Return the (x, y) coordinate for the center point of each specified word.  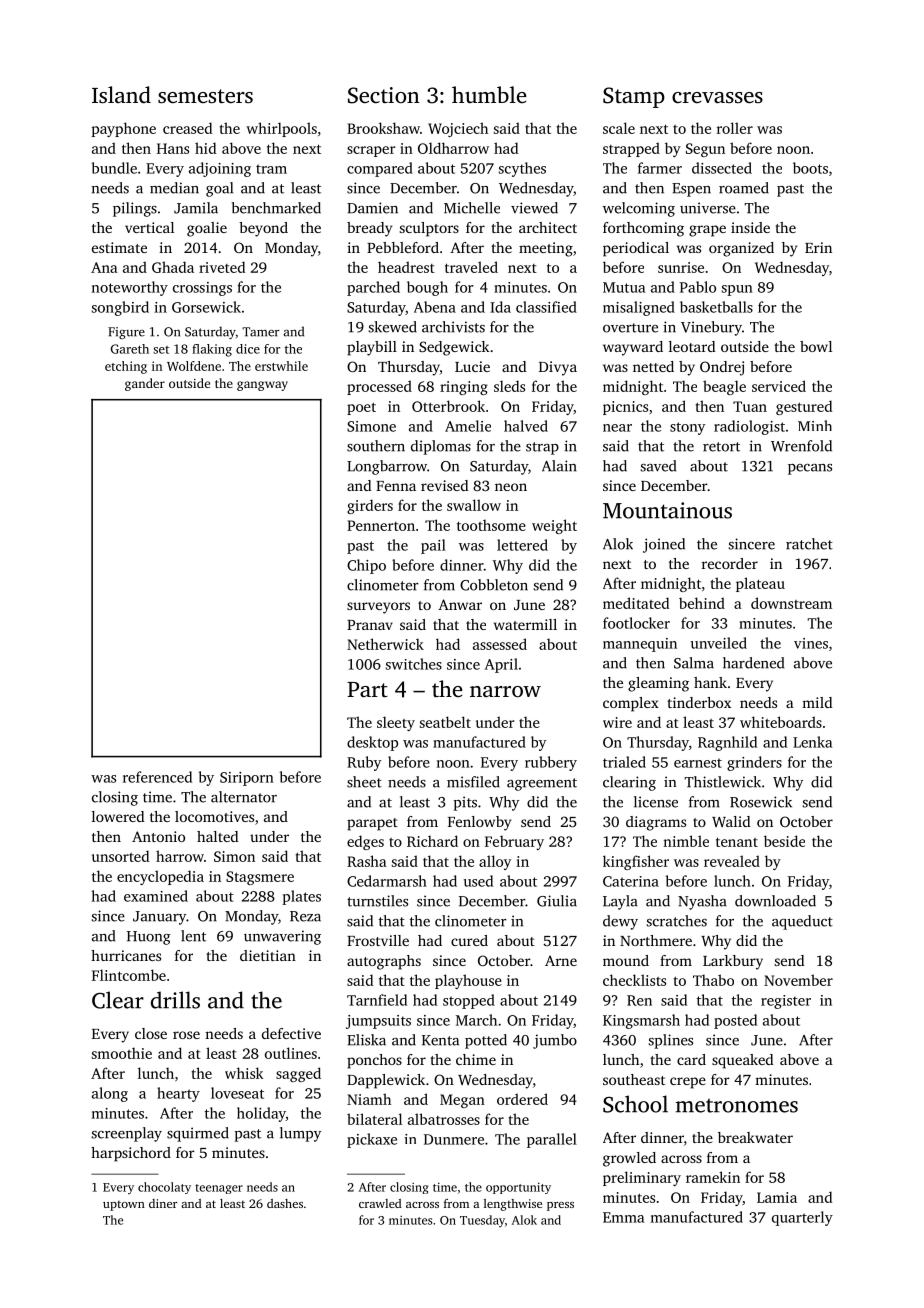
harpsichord (131, 1154)
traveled (471, 267)
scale (619, 128)
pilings (135, 209)
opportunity (518, 1188)
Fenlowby (479, 823)
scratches (677, 921)
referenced (157, 777)
